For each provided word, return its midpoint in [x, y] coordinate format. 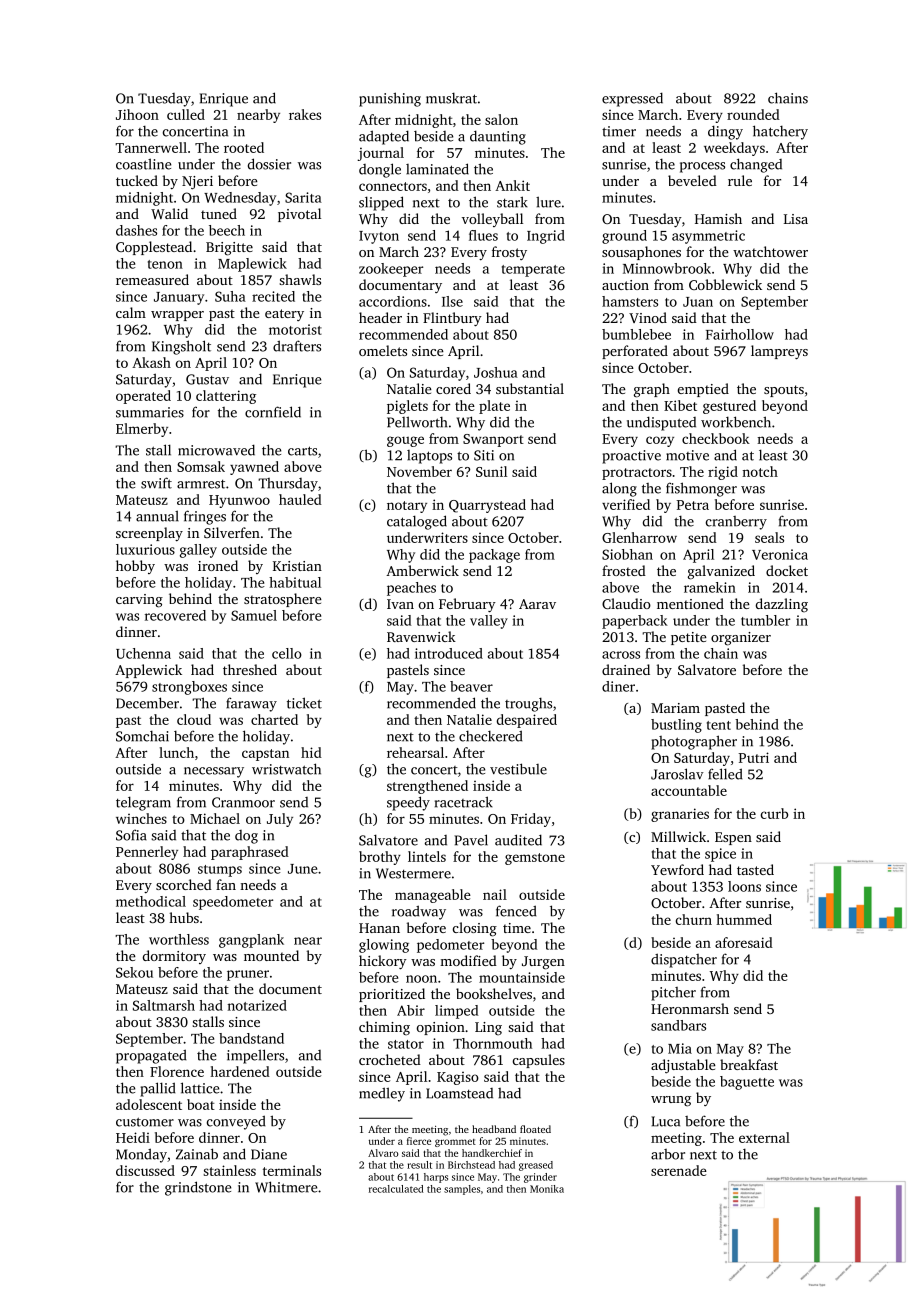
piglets [407, 407]
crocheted [390, 1059]
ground [624, 237]
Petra [693, 505]
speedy [408, 803]
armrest [201, 484]
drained [626, 669]
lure [548, 202]
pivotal [299, 215]
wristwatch [286, 769]
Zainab [197, 1154]
